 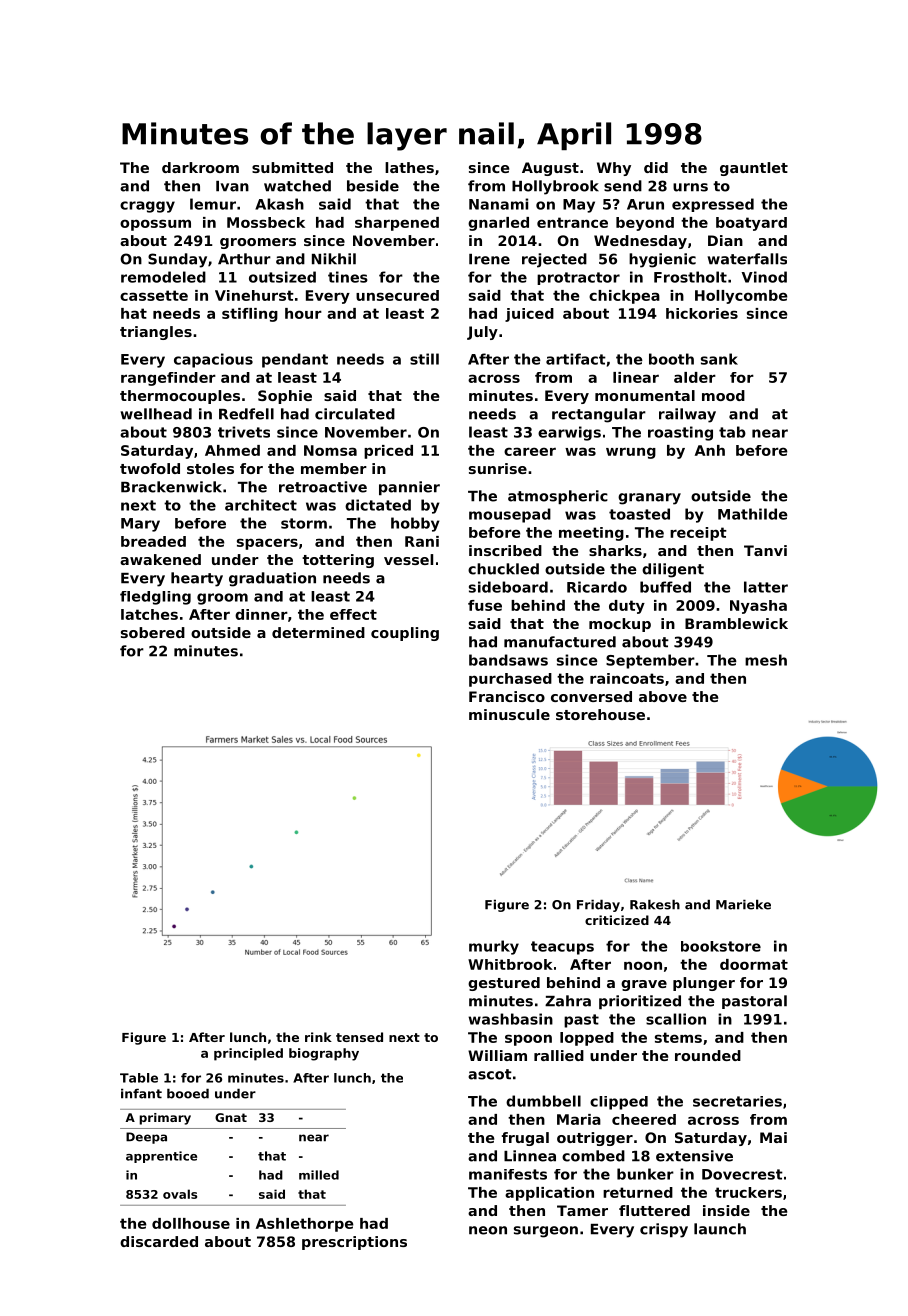 What do you see at coordinates (489, 259) in the screenshot?
I see `Irene` at bounding box center [489, 259].
